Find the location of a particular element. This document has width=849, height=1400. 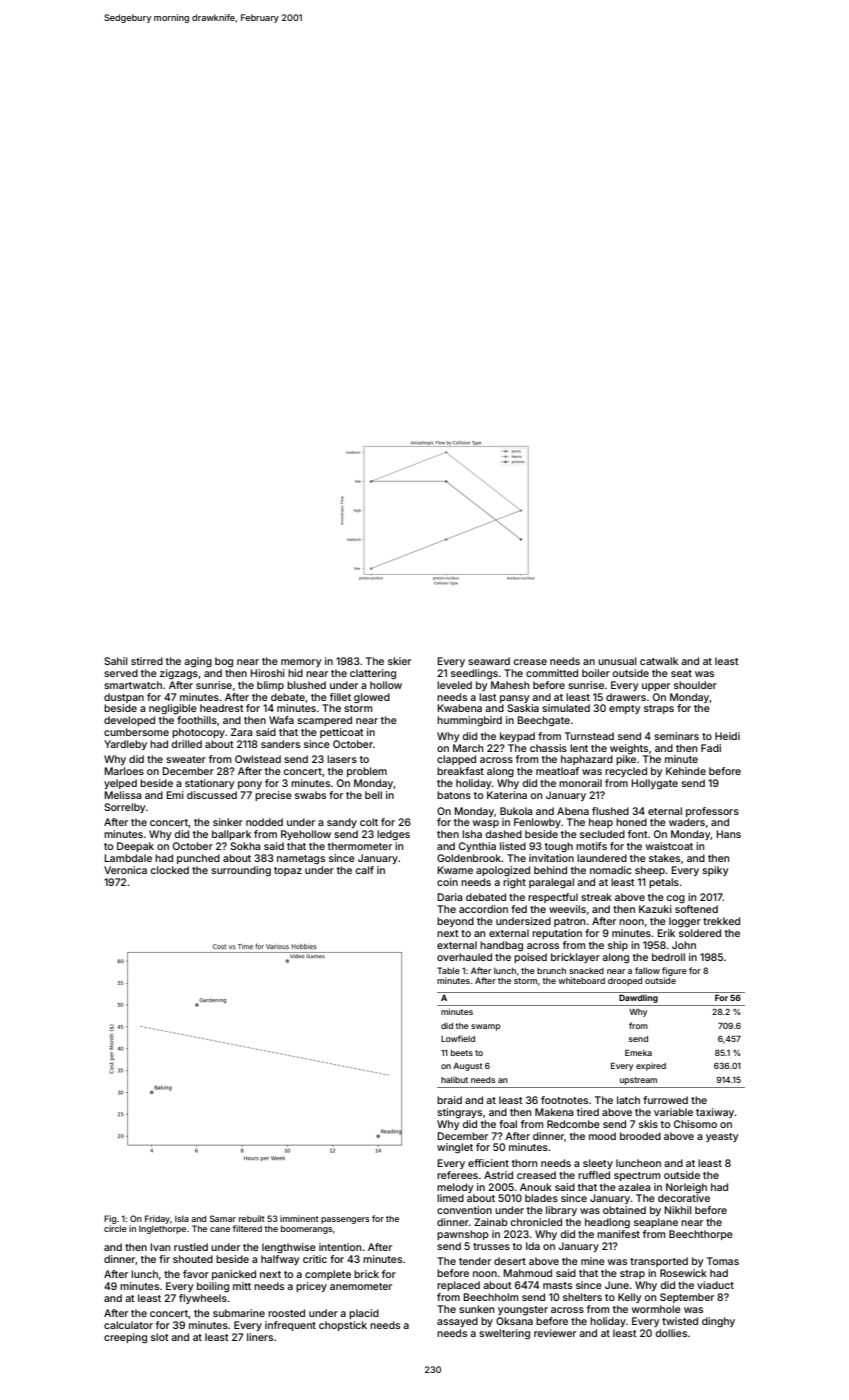

patron is located at coordinates (570, 922).
